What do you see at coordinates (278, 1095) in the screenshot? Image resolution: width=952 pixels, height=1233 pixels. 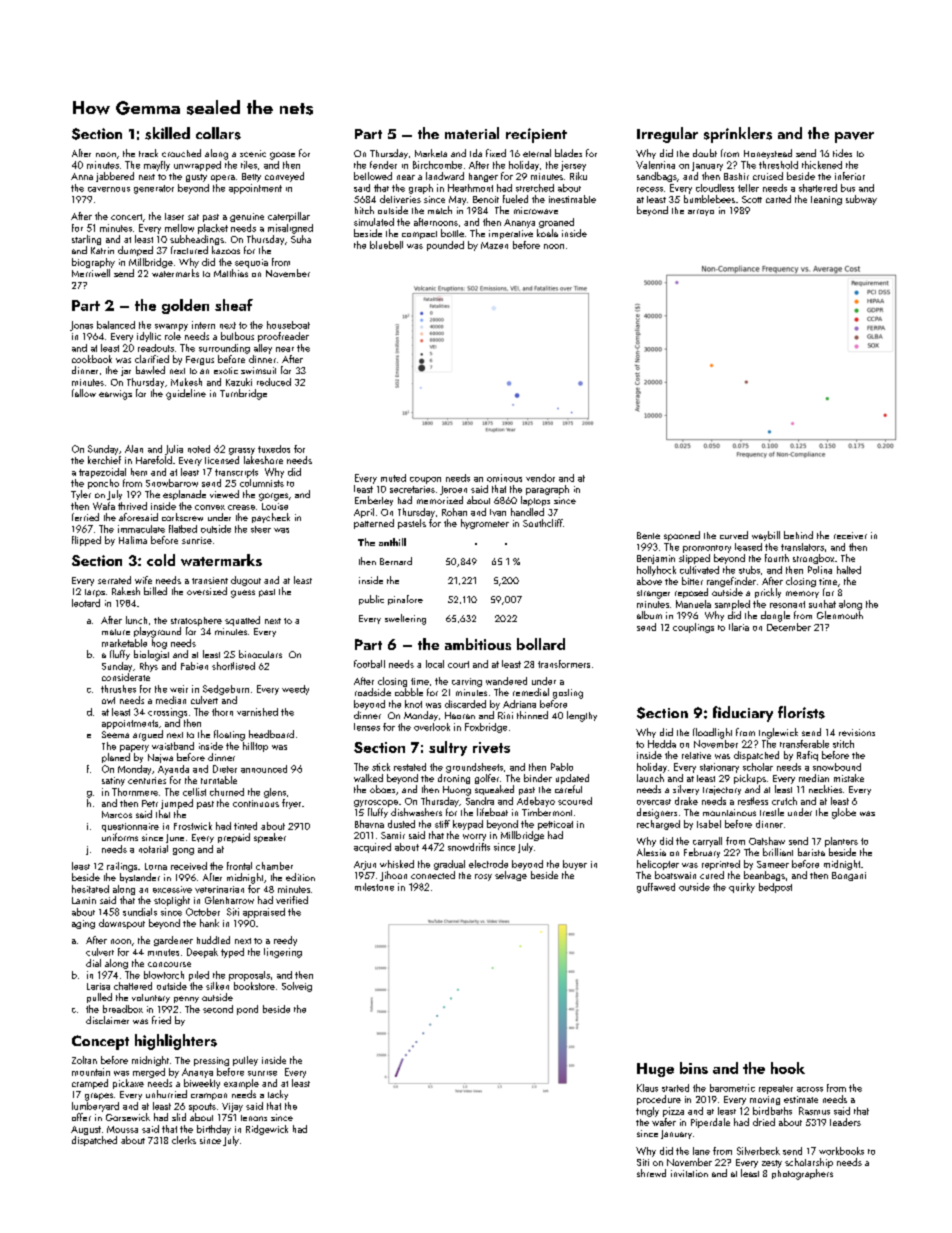 I see `tacky` at bounding box center [278, 1095].
